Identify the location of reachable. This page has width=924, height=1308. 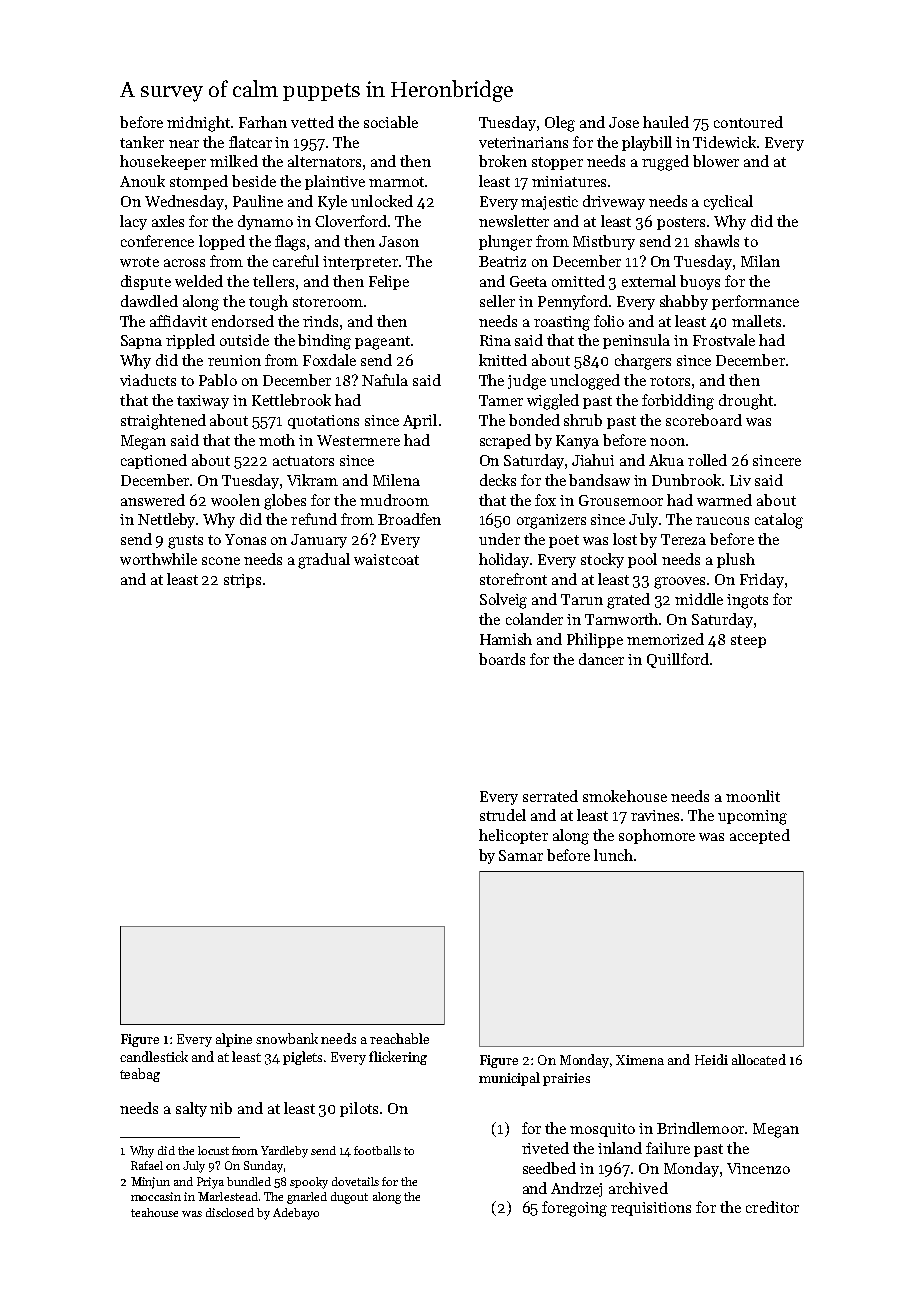
(399, 1038).
